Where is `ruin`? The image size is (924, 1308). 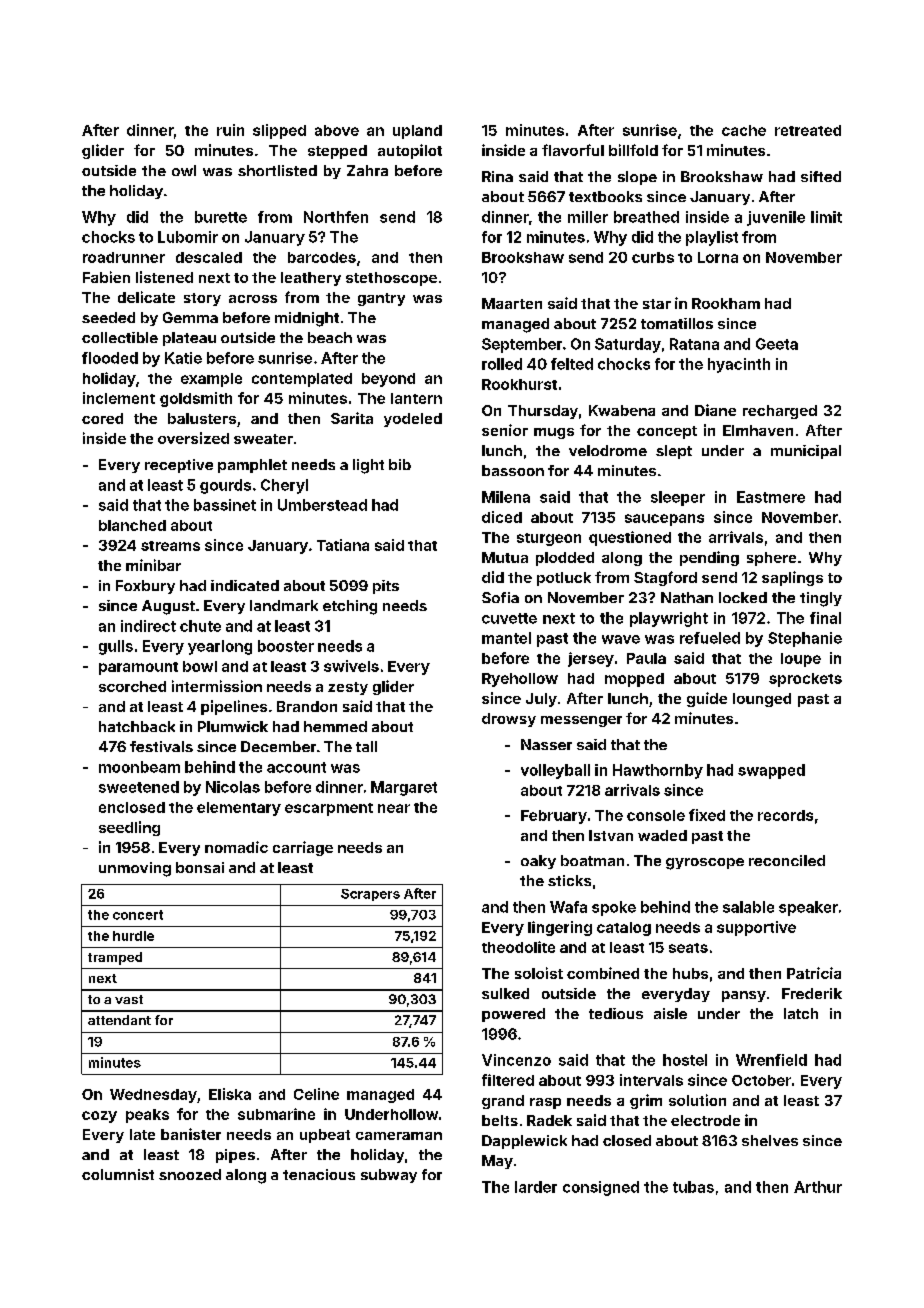 ruin is located at coordinates (230, 130).
